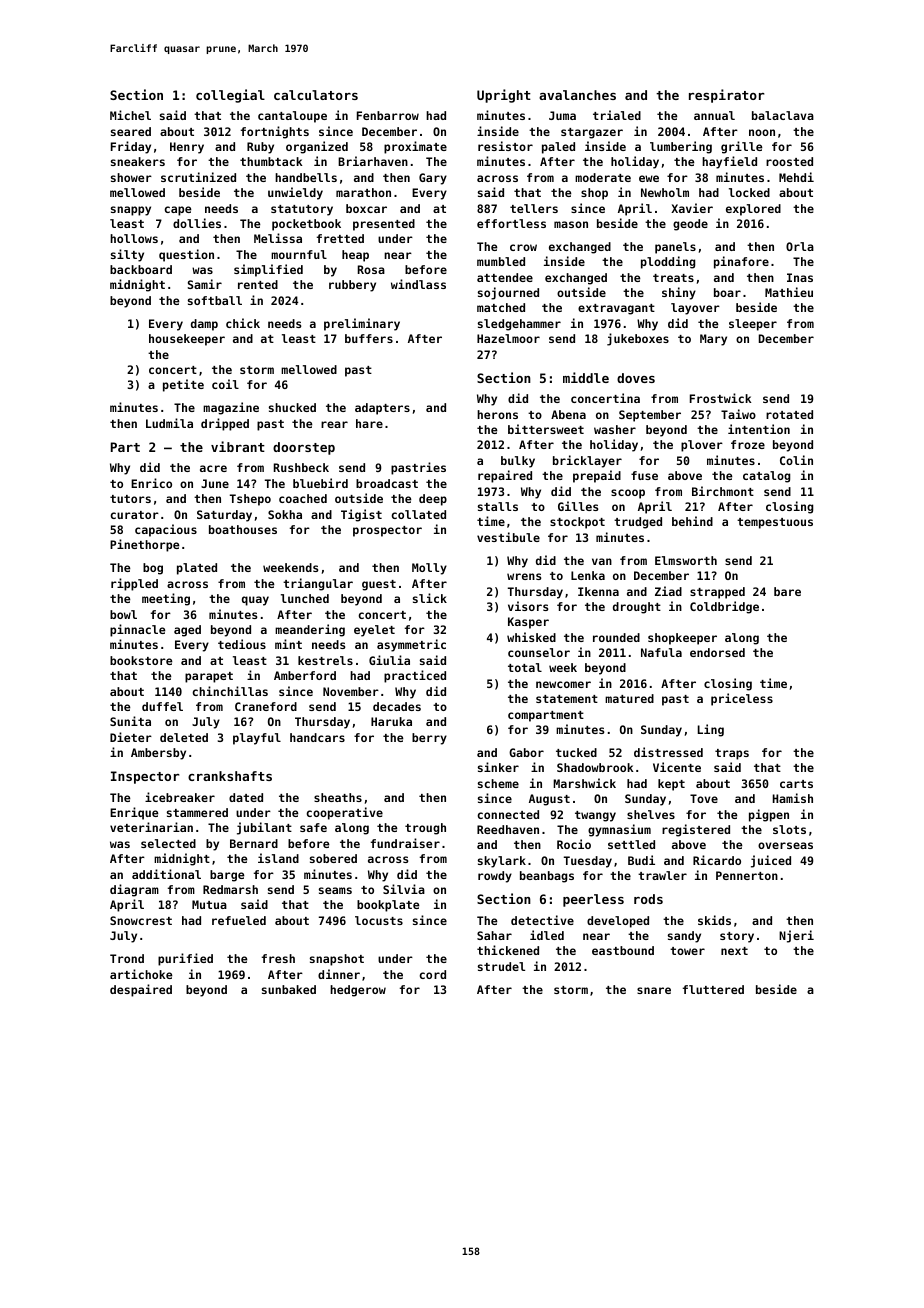 Image resolution: width=924 pixels, height=1308 pixels. Describe the element at coordinates (741, 262) in the page. I see `pinafore` at that location.
